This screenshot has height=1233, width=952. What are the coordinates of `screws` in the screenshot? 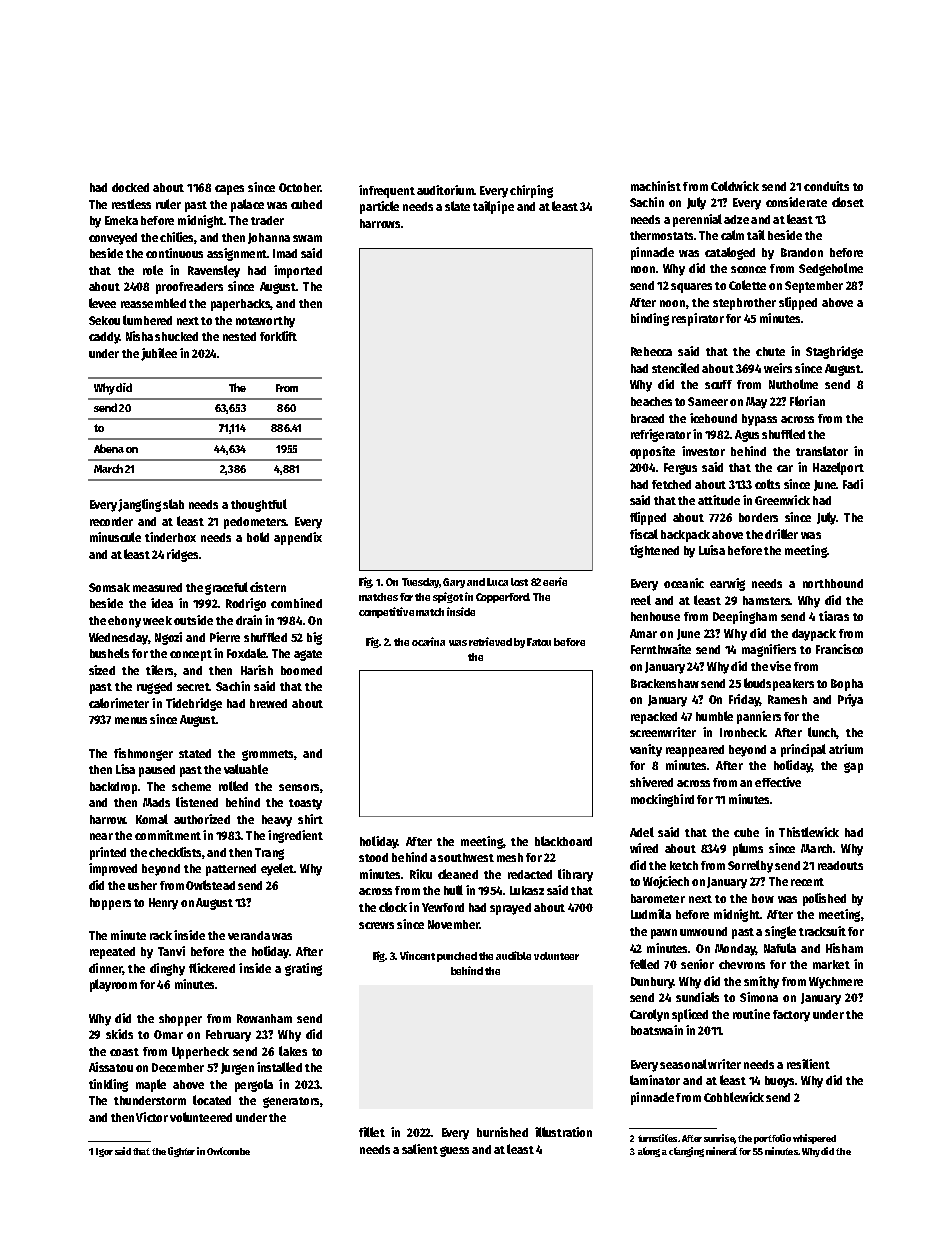 It's located at (376, 925).
